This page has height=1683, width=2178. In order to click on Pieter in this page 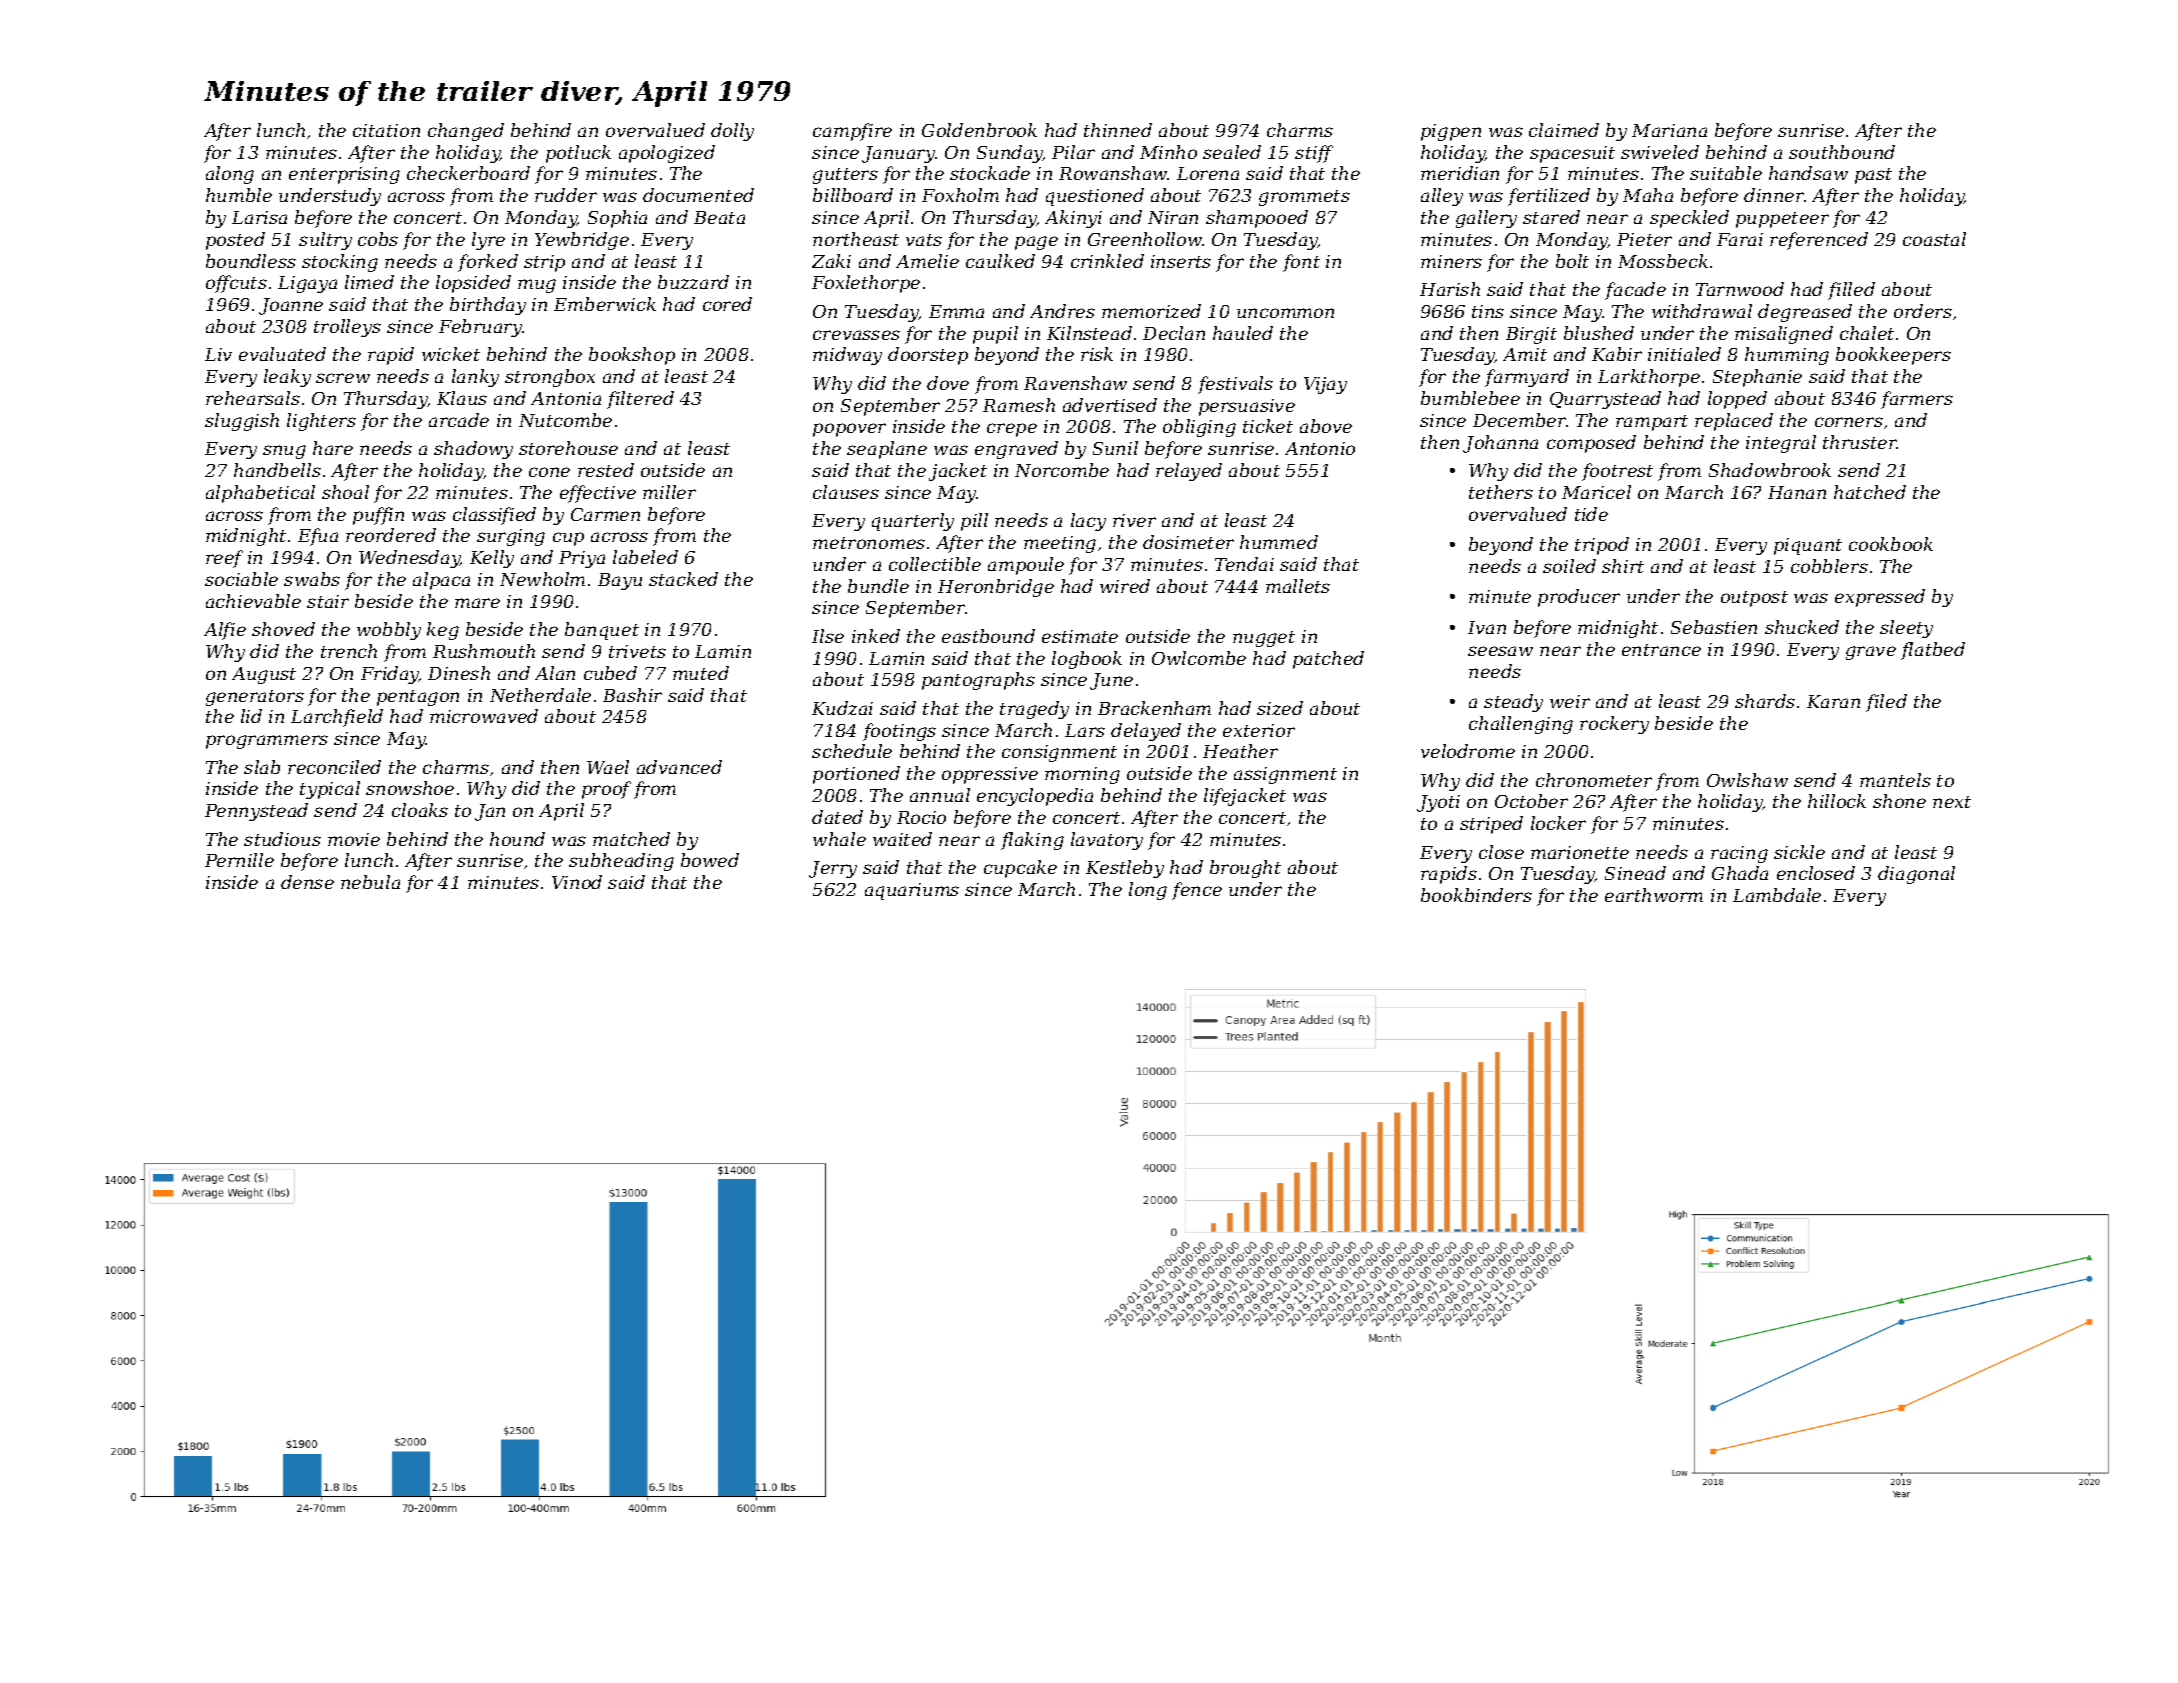, I will do `click(1644, 239)`.
